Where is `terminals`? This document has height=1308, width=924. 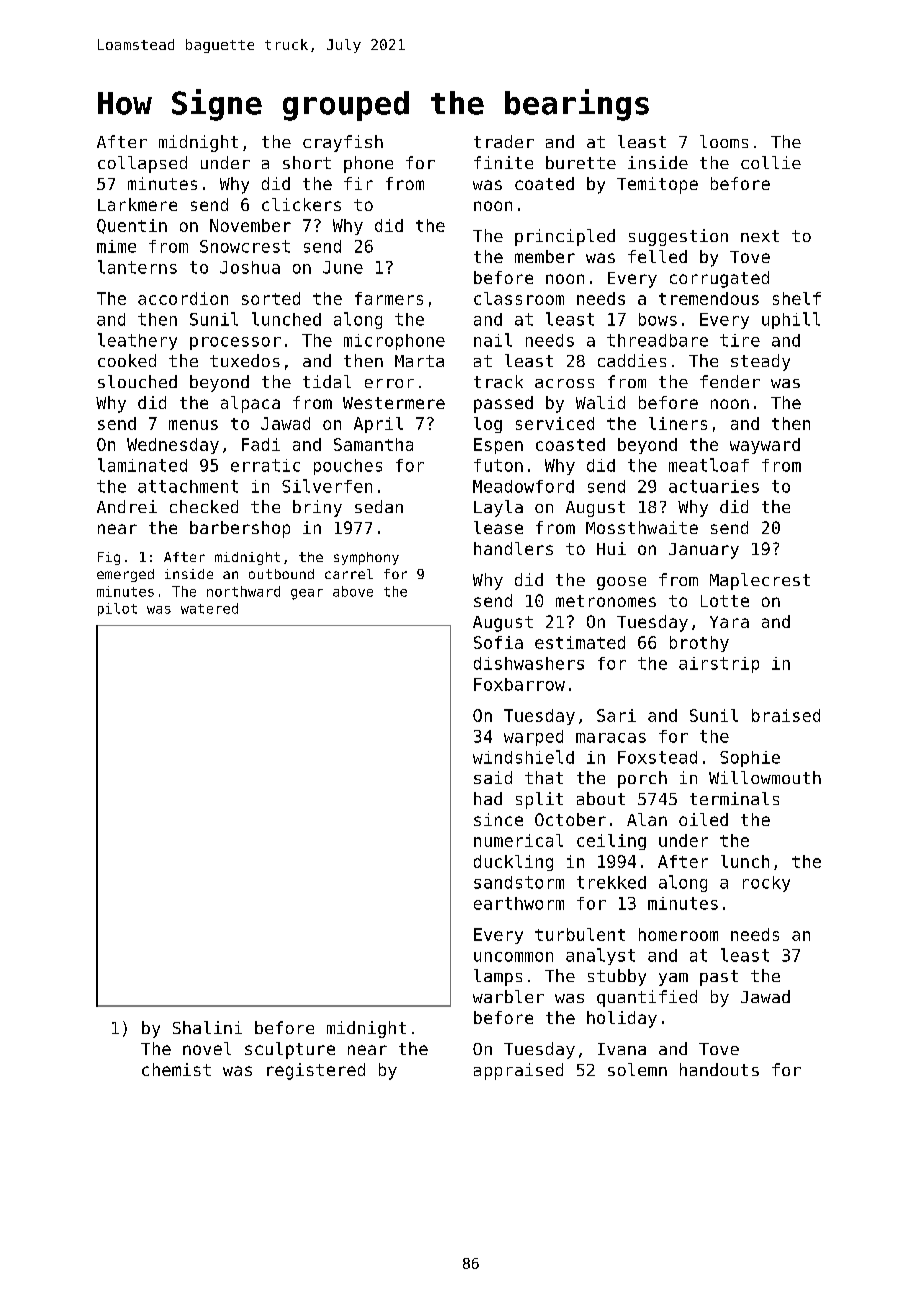 terminals is located at coordinates (734, 798).
